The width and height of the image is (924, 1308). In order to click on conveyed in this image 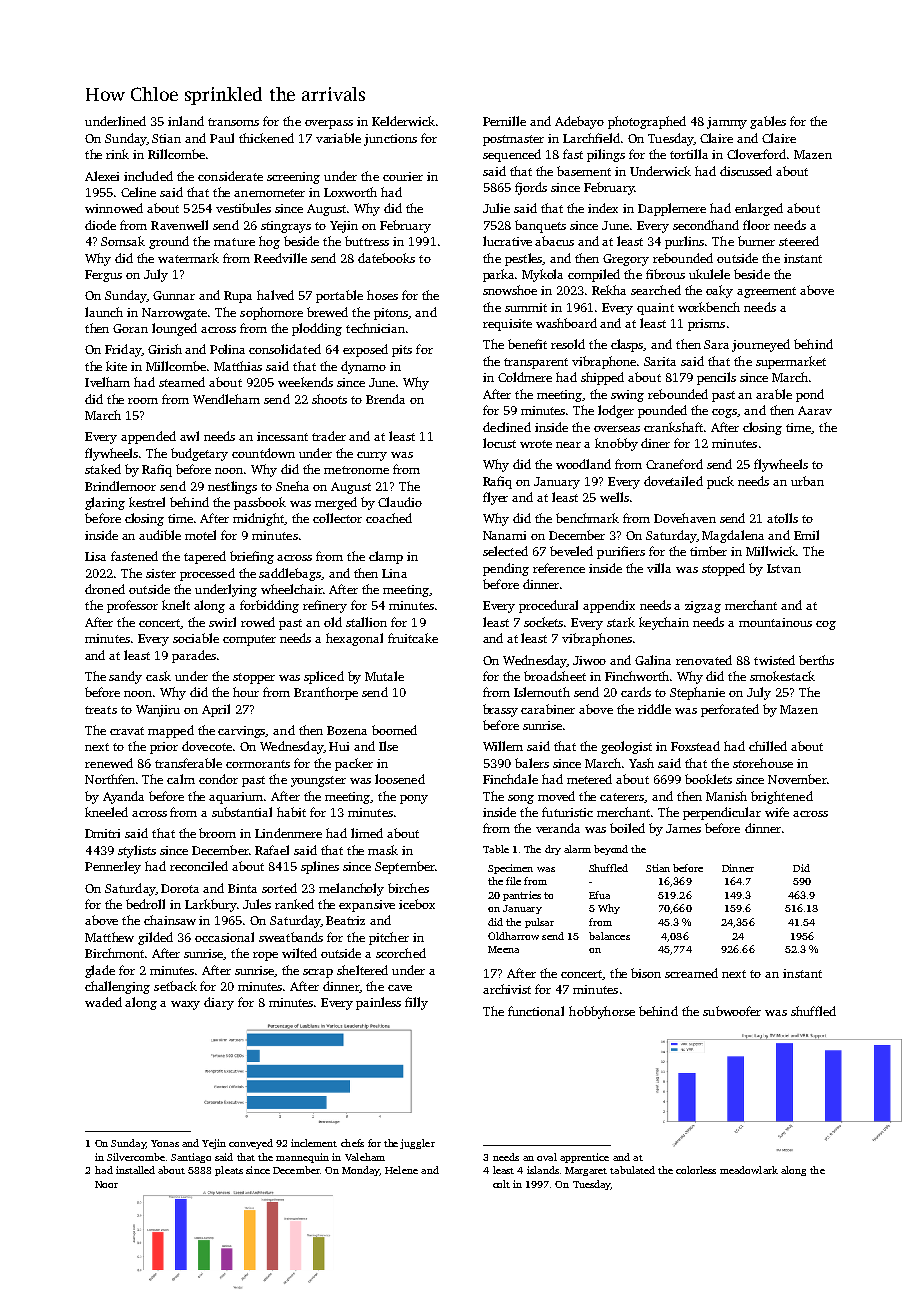, I will do `click(251, 1144)`.
